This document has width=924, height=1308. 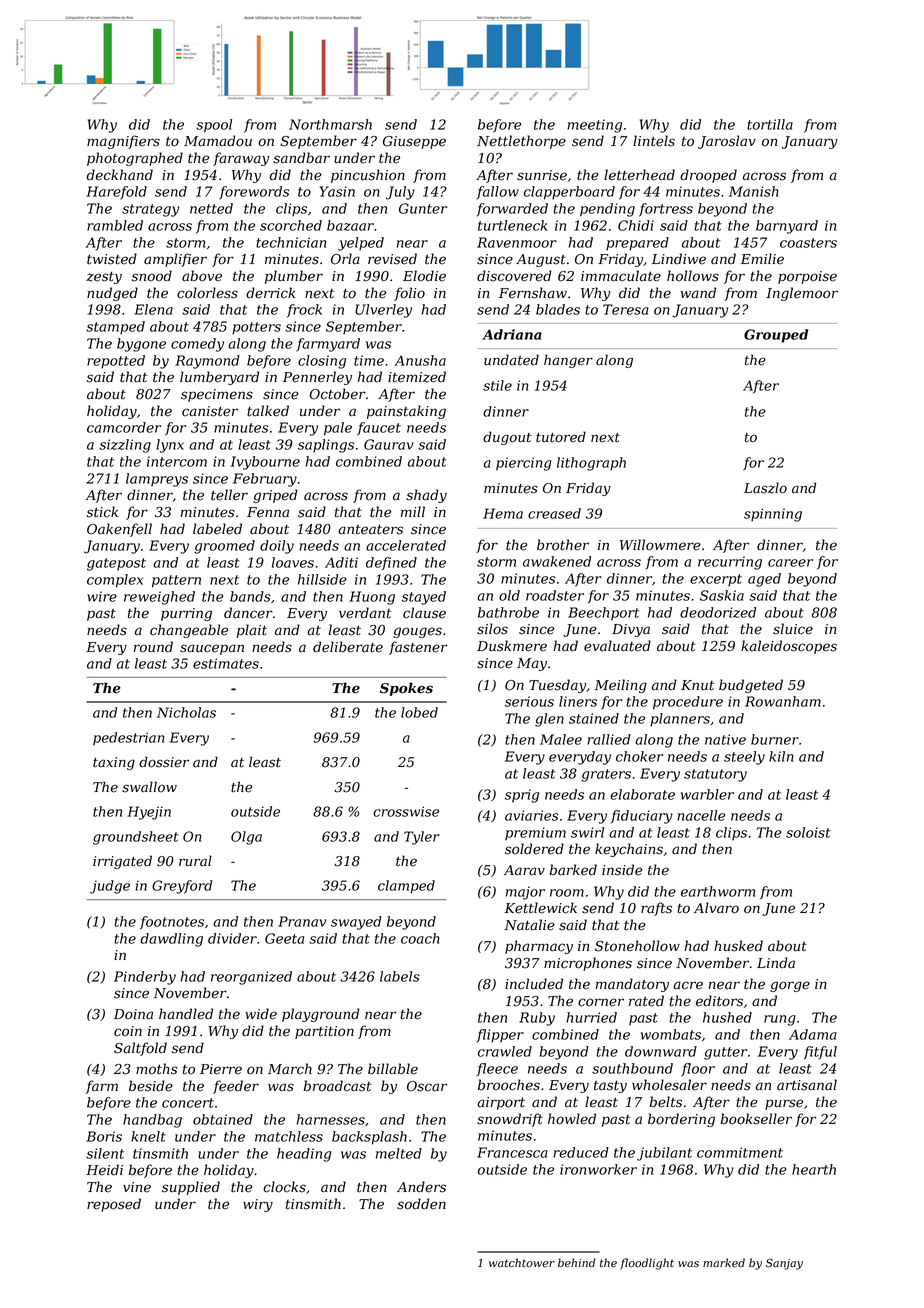 I want to click on Doina, so click(x=133, y=1014).
